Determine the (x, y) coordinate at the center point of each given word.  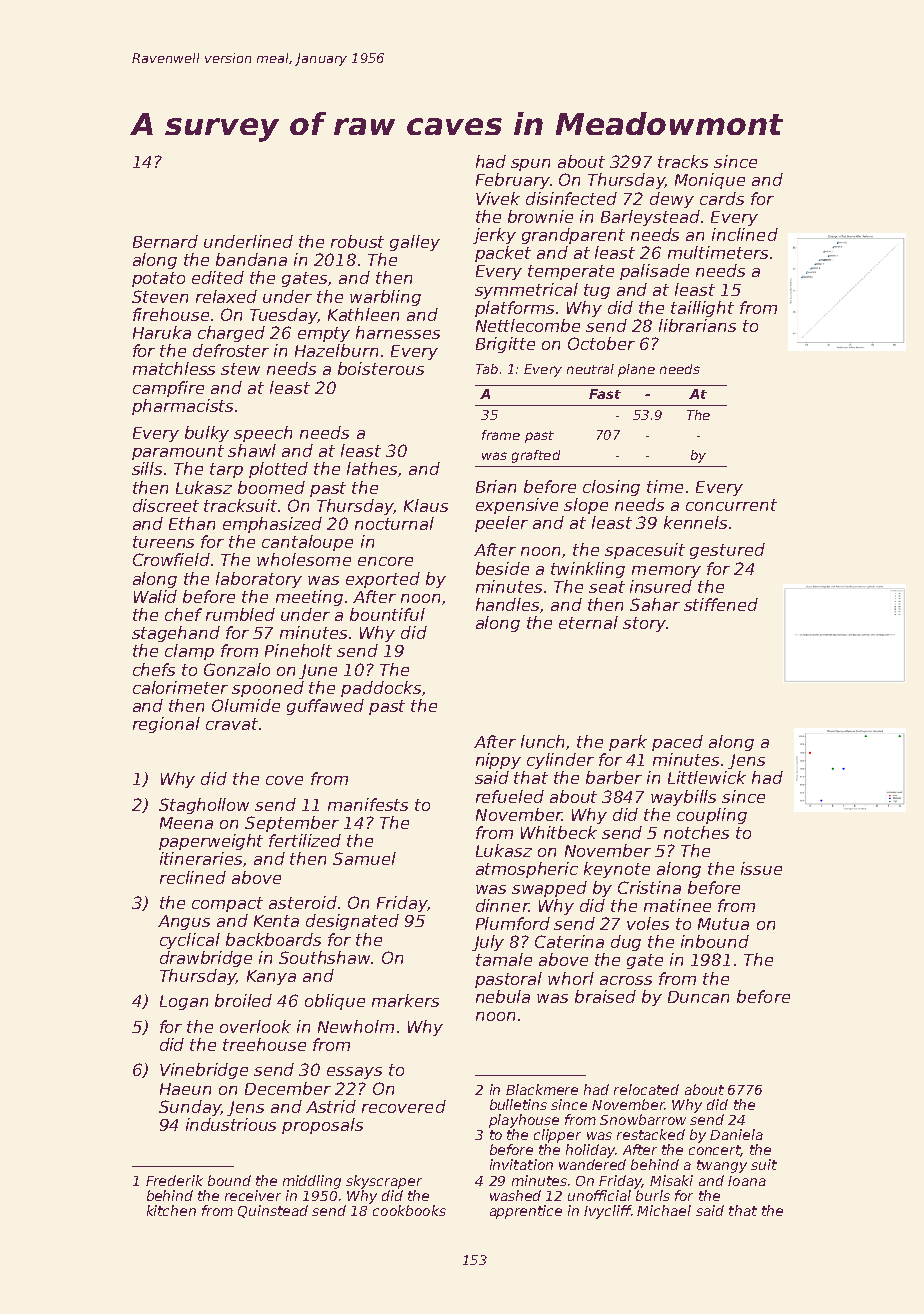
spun (530, 165)
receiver (253, 1195)
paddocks (381, 689)
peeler (501, 524)
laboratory (259, 580)
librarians (697, 325)
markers (405, 1000)
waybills (683, 798)
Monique (710, 181)
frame (501, 435)
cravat (232, 724)
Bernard (165, 241)
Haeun (185, 1089)
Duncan (698, 997)
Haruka (162, 332)
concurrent (731, 505)
